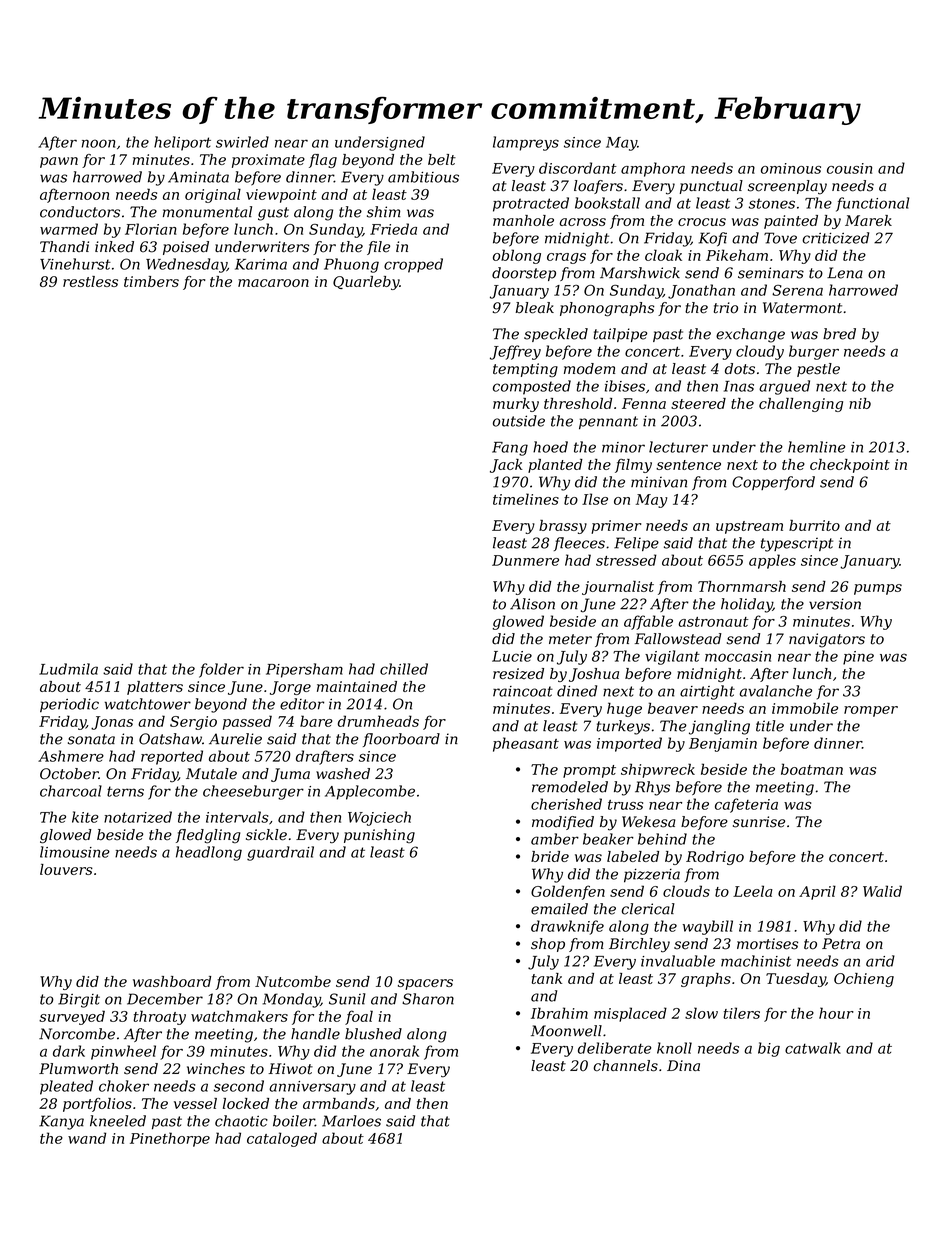 This document has height=1233, width=952. Describe the element at coordinates (739, 386) in the document. I see `Inas` at that location.
